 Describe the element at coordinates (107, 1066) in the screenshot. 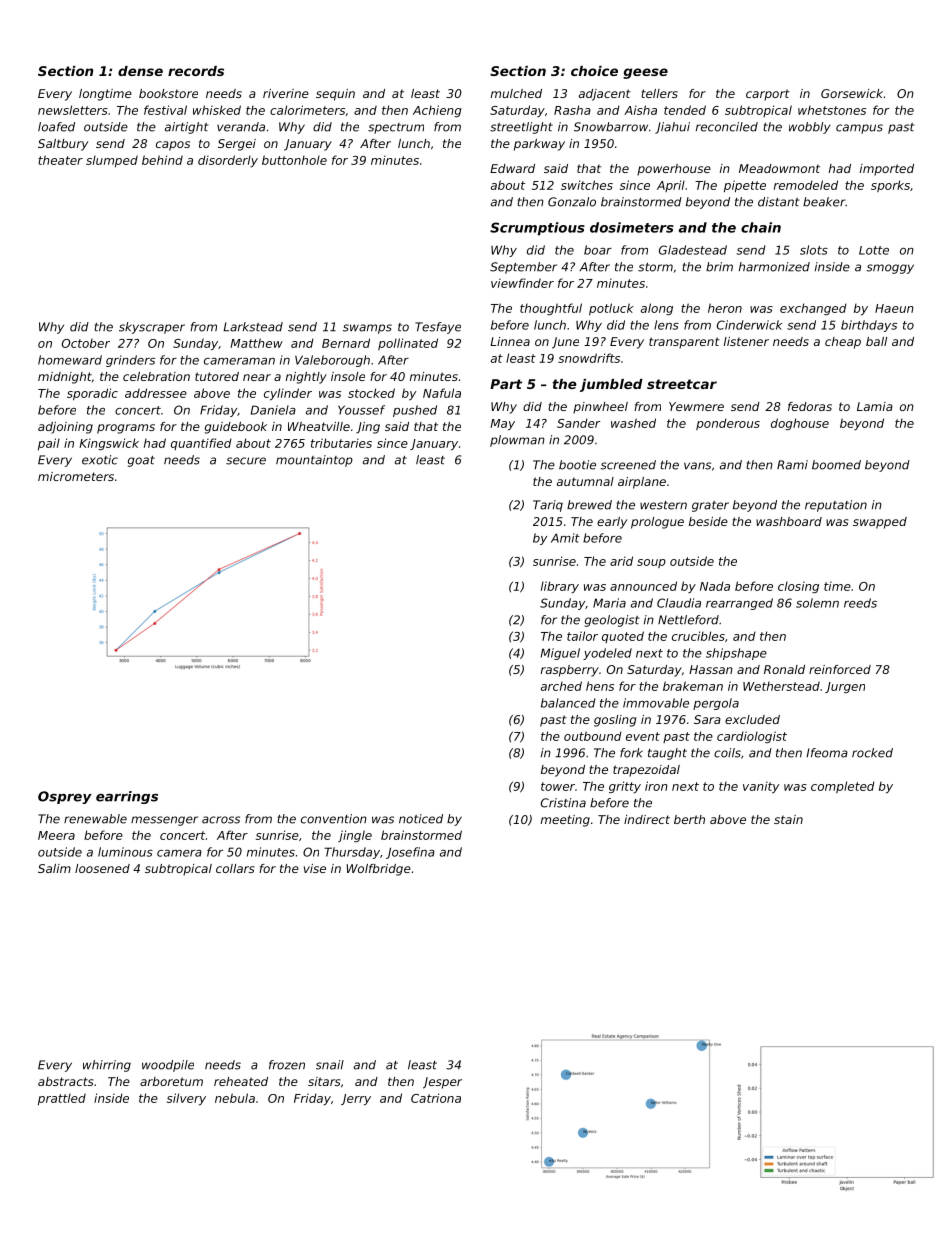

I see `whirring` at that location.
